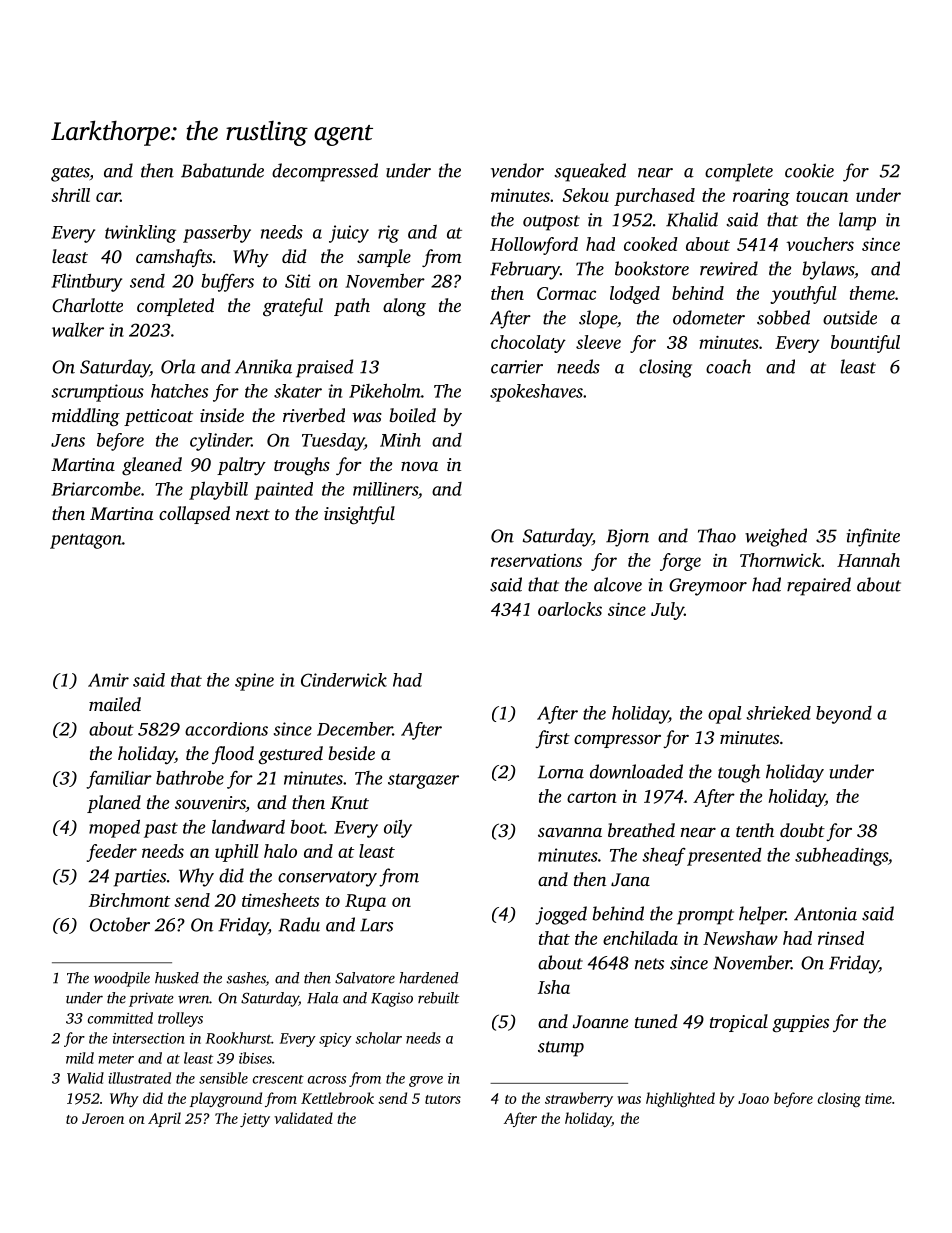 The height and width of the screenshot is (1233, 952). What do you see at coordinates (122, 979) in the screenshot?
I see `woodpile` at bounding box center [122, 979].
